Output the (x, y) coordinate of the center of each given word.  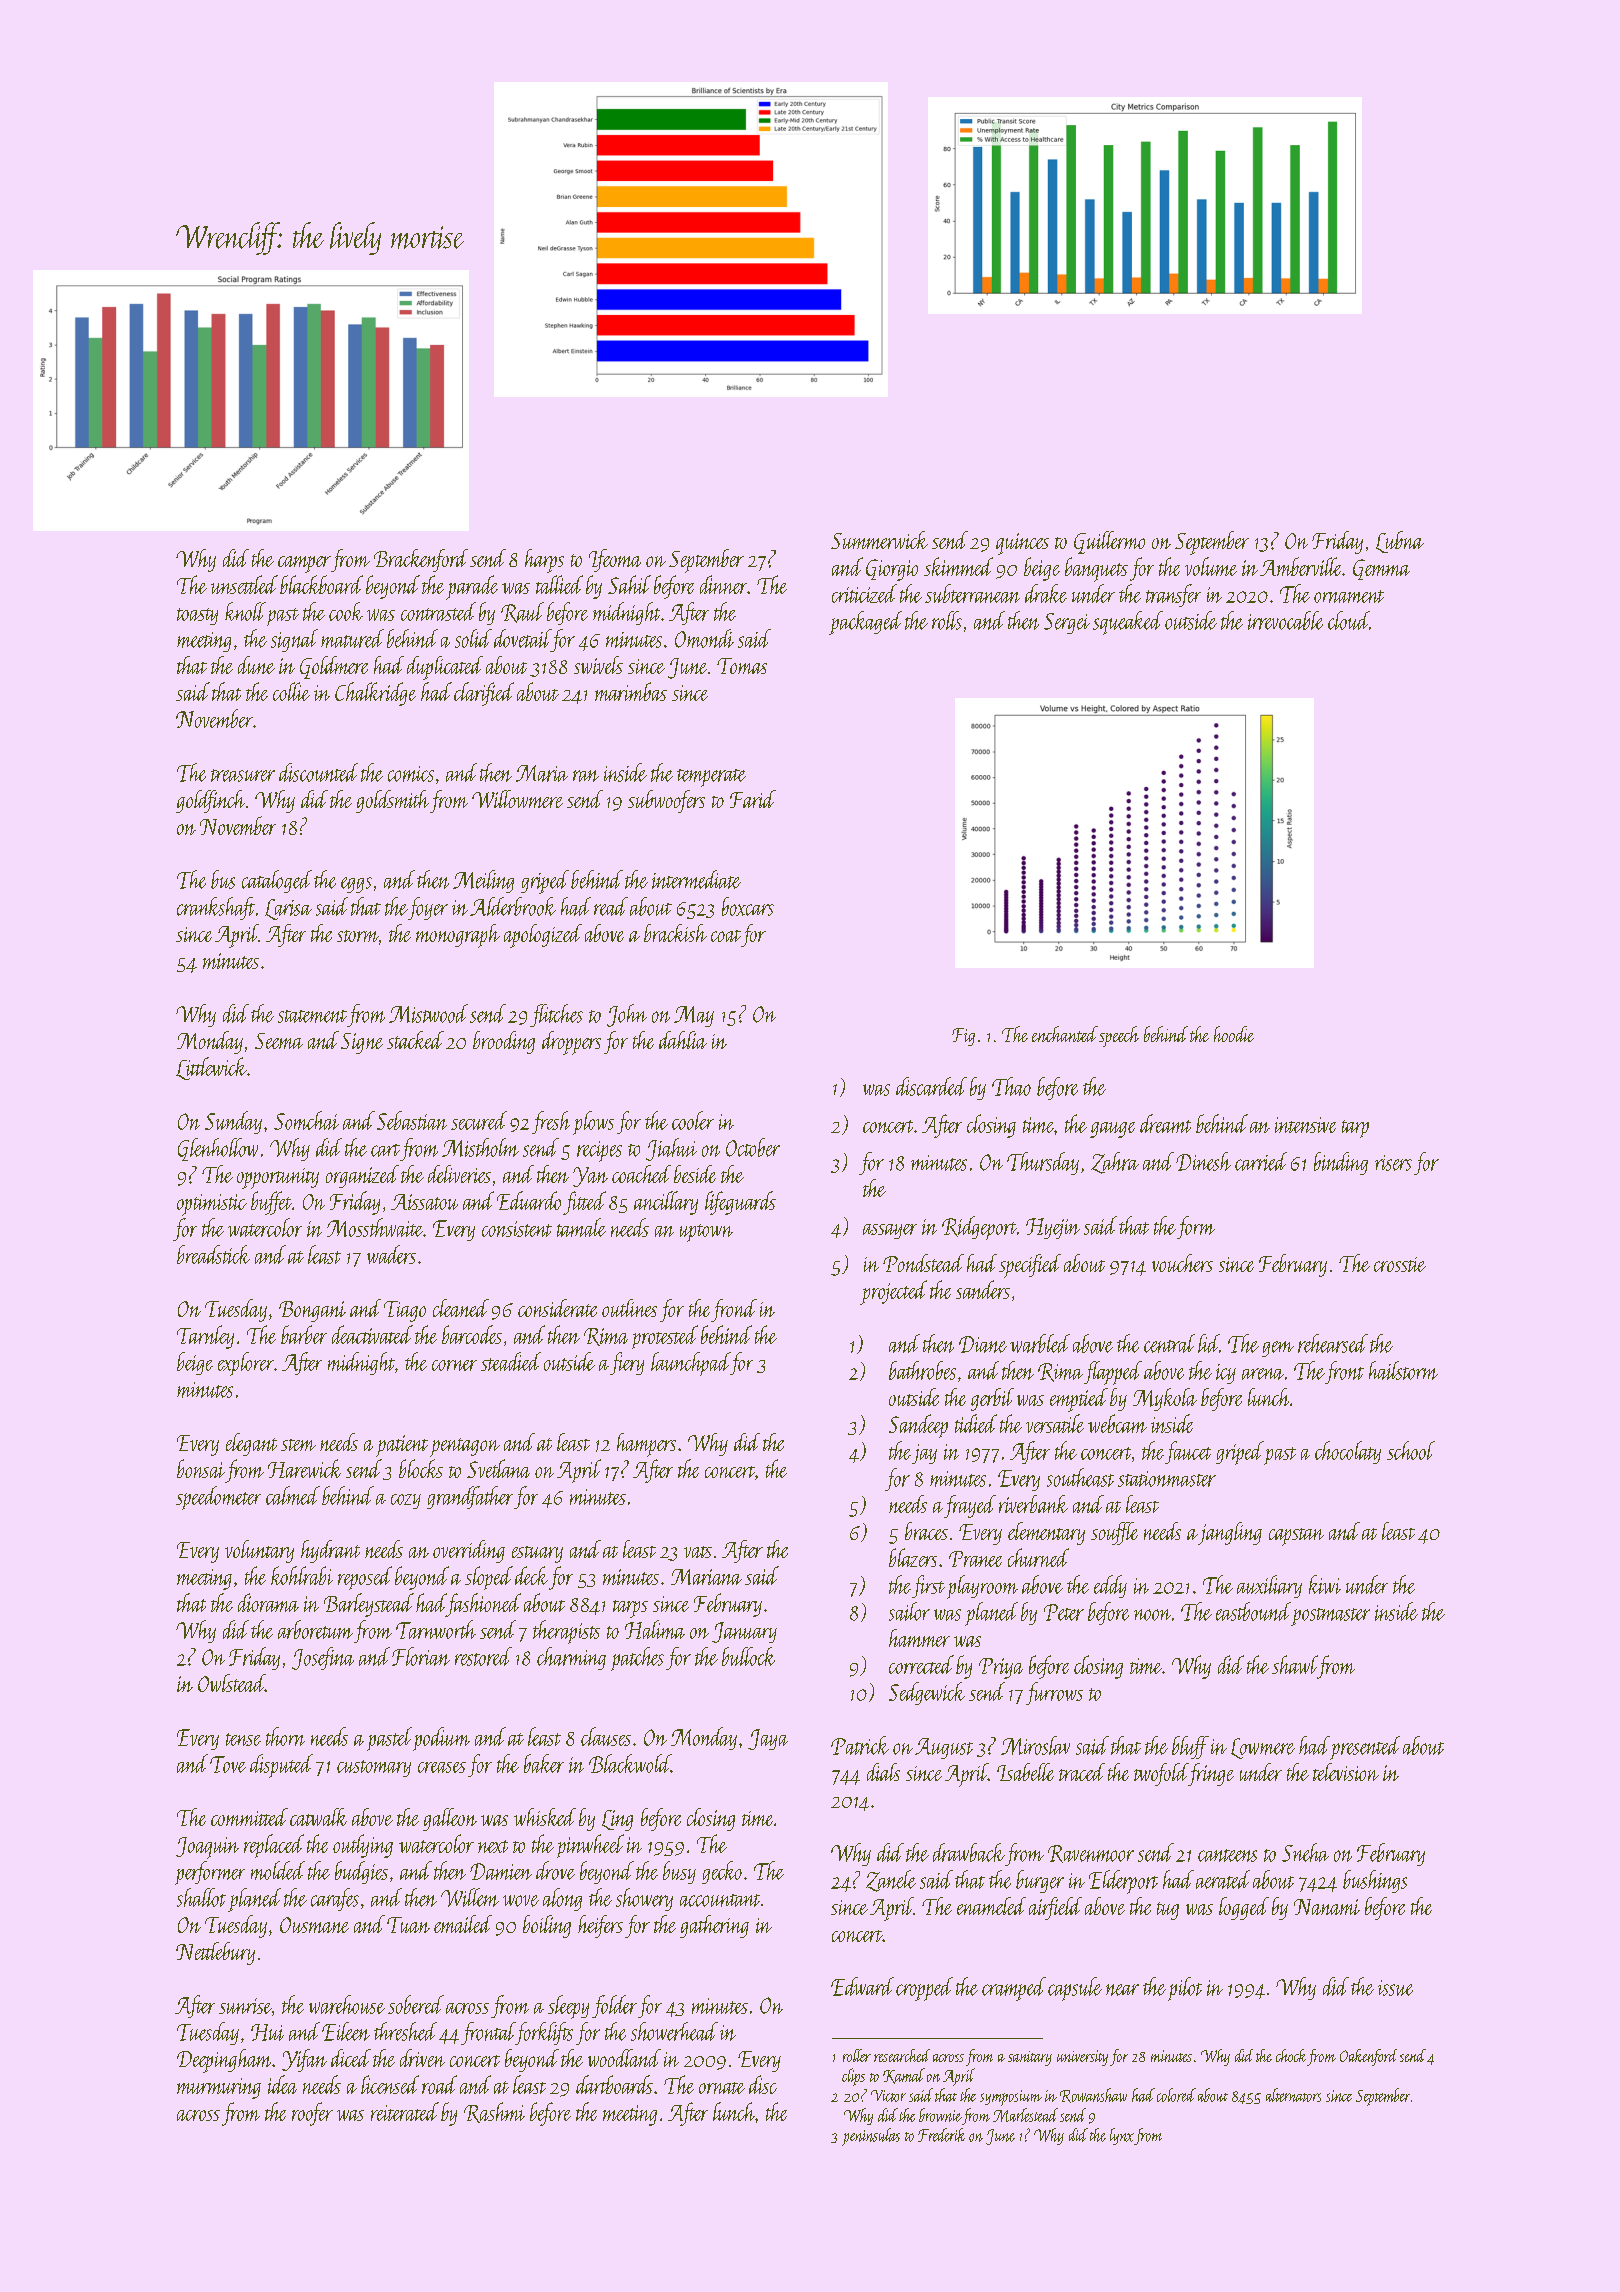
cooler (693, 1120)
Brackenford (421, 560)
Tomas (742, 666)
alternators (1293, 2095)
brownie (940, 2115)
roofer (312, 2114)
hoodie (1234, 1034)
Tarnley (205, 1337)
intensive (1305, 1125)
